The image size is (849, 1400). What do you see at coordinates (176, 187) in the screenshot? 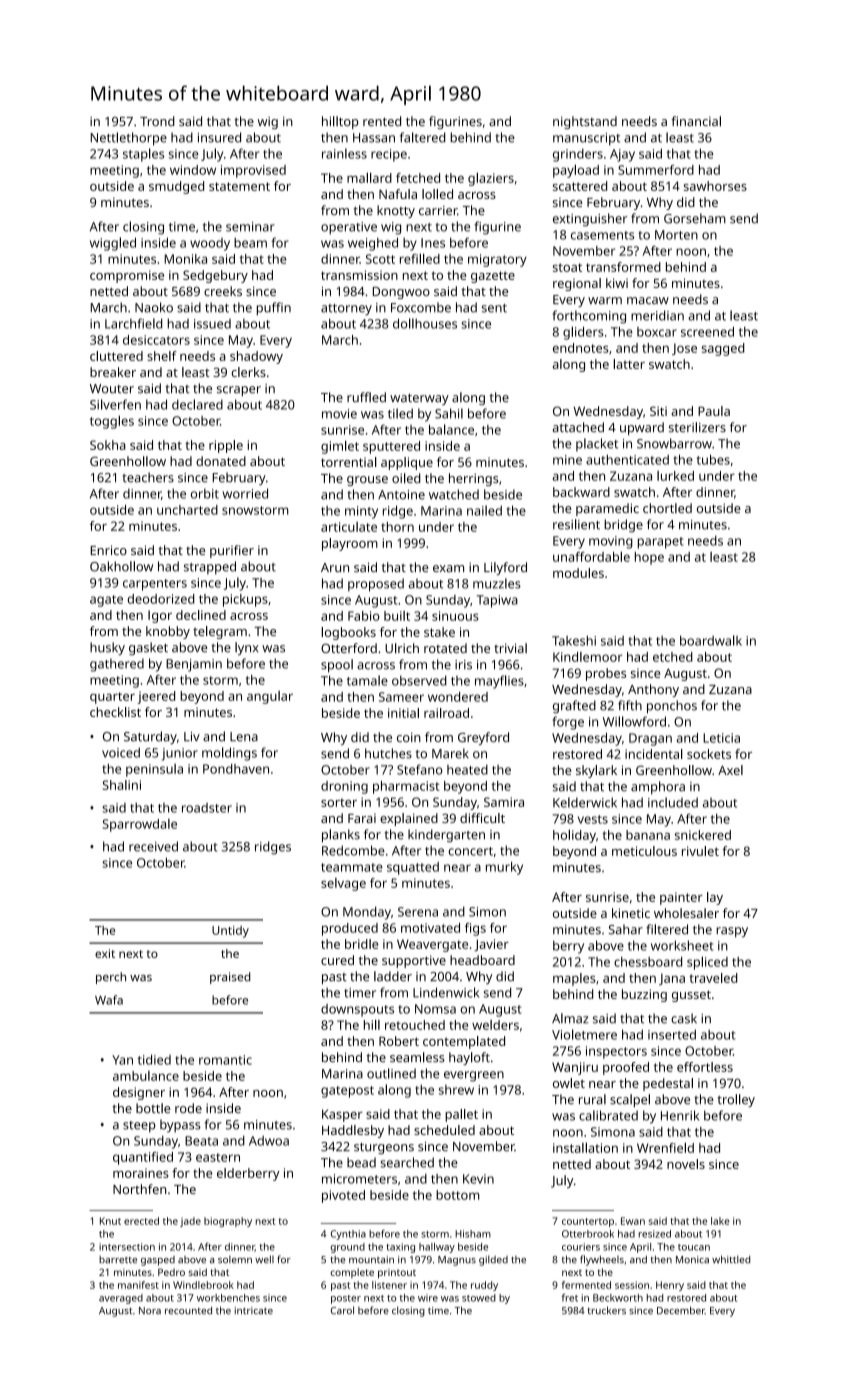
I see `smudged` at bounding box center [176, 187].
